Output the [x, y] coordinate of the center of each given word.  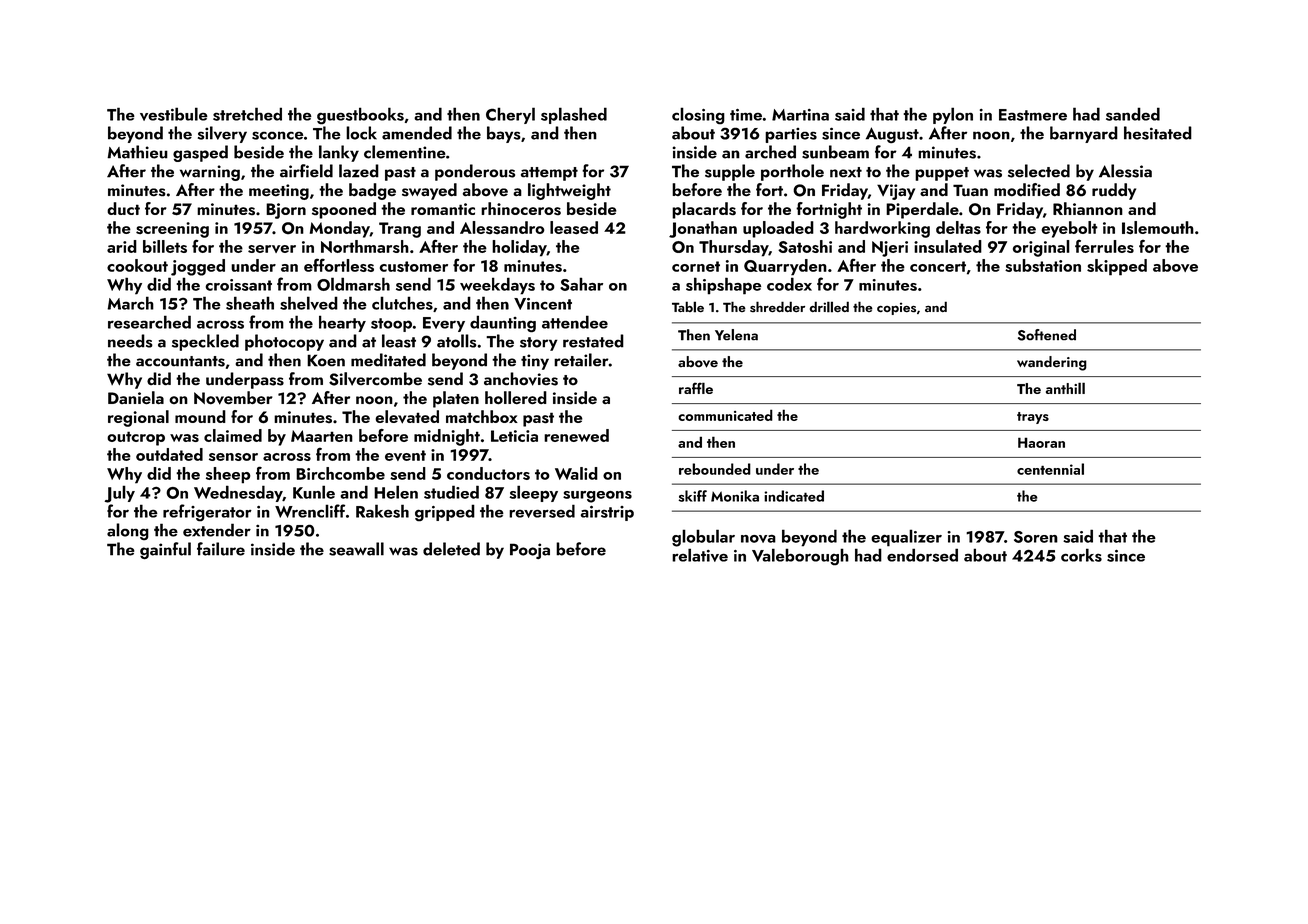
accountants [180, 361]
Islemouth [1158, 227]
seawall [356, 549]
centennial [1050, 469]
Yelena [736, 335]
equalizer [906, 538]
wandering [1052, 363]
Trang [400, 230]
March [130, 303]
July [119, 494]
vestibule [174, 114]
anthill [1065, 388]
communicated [725, 415]
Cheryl [510, 115]
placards [704, 210]
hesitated [1158, 133]
